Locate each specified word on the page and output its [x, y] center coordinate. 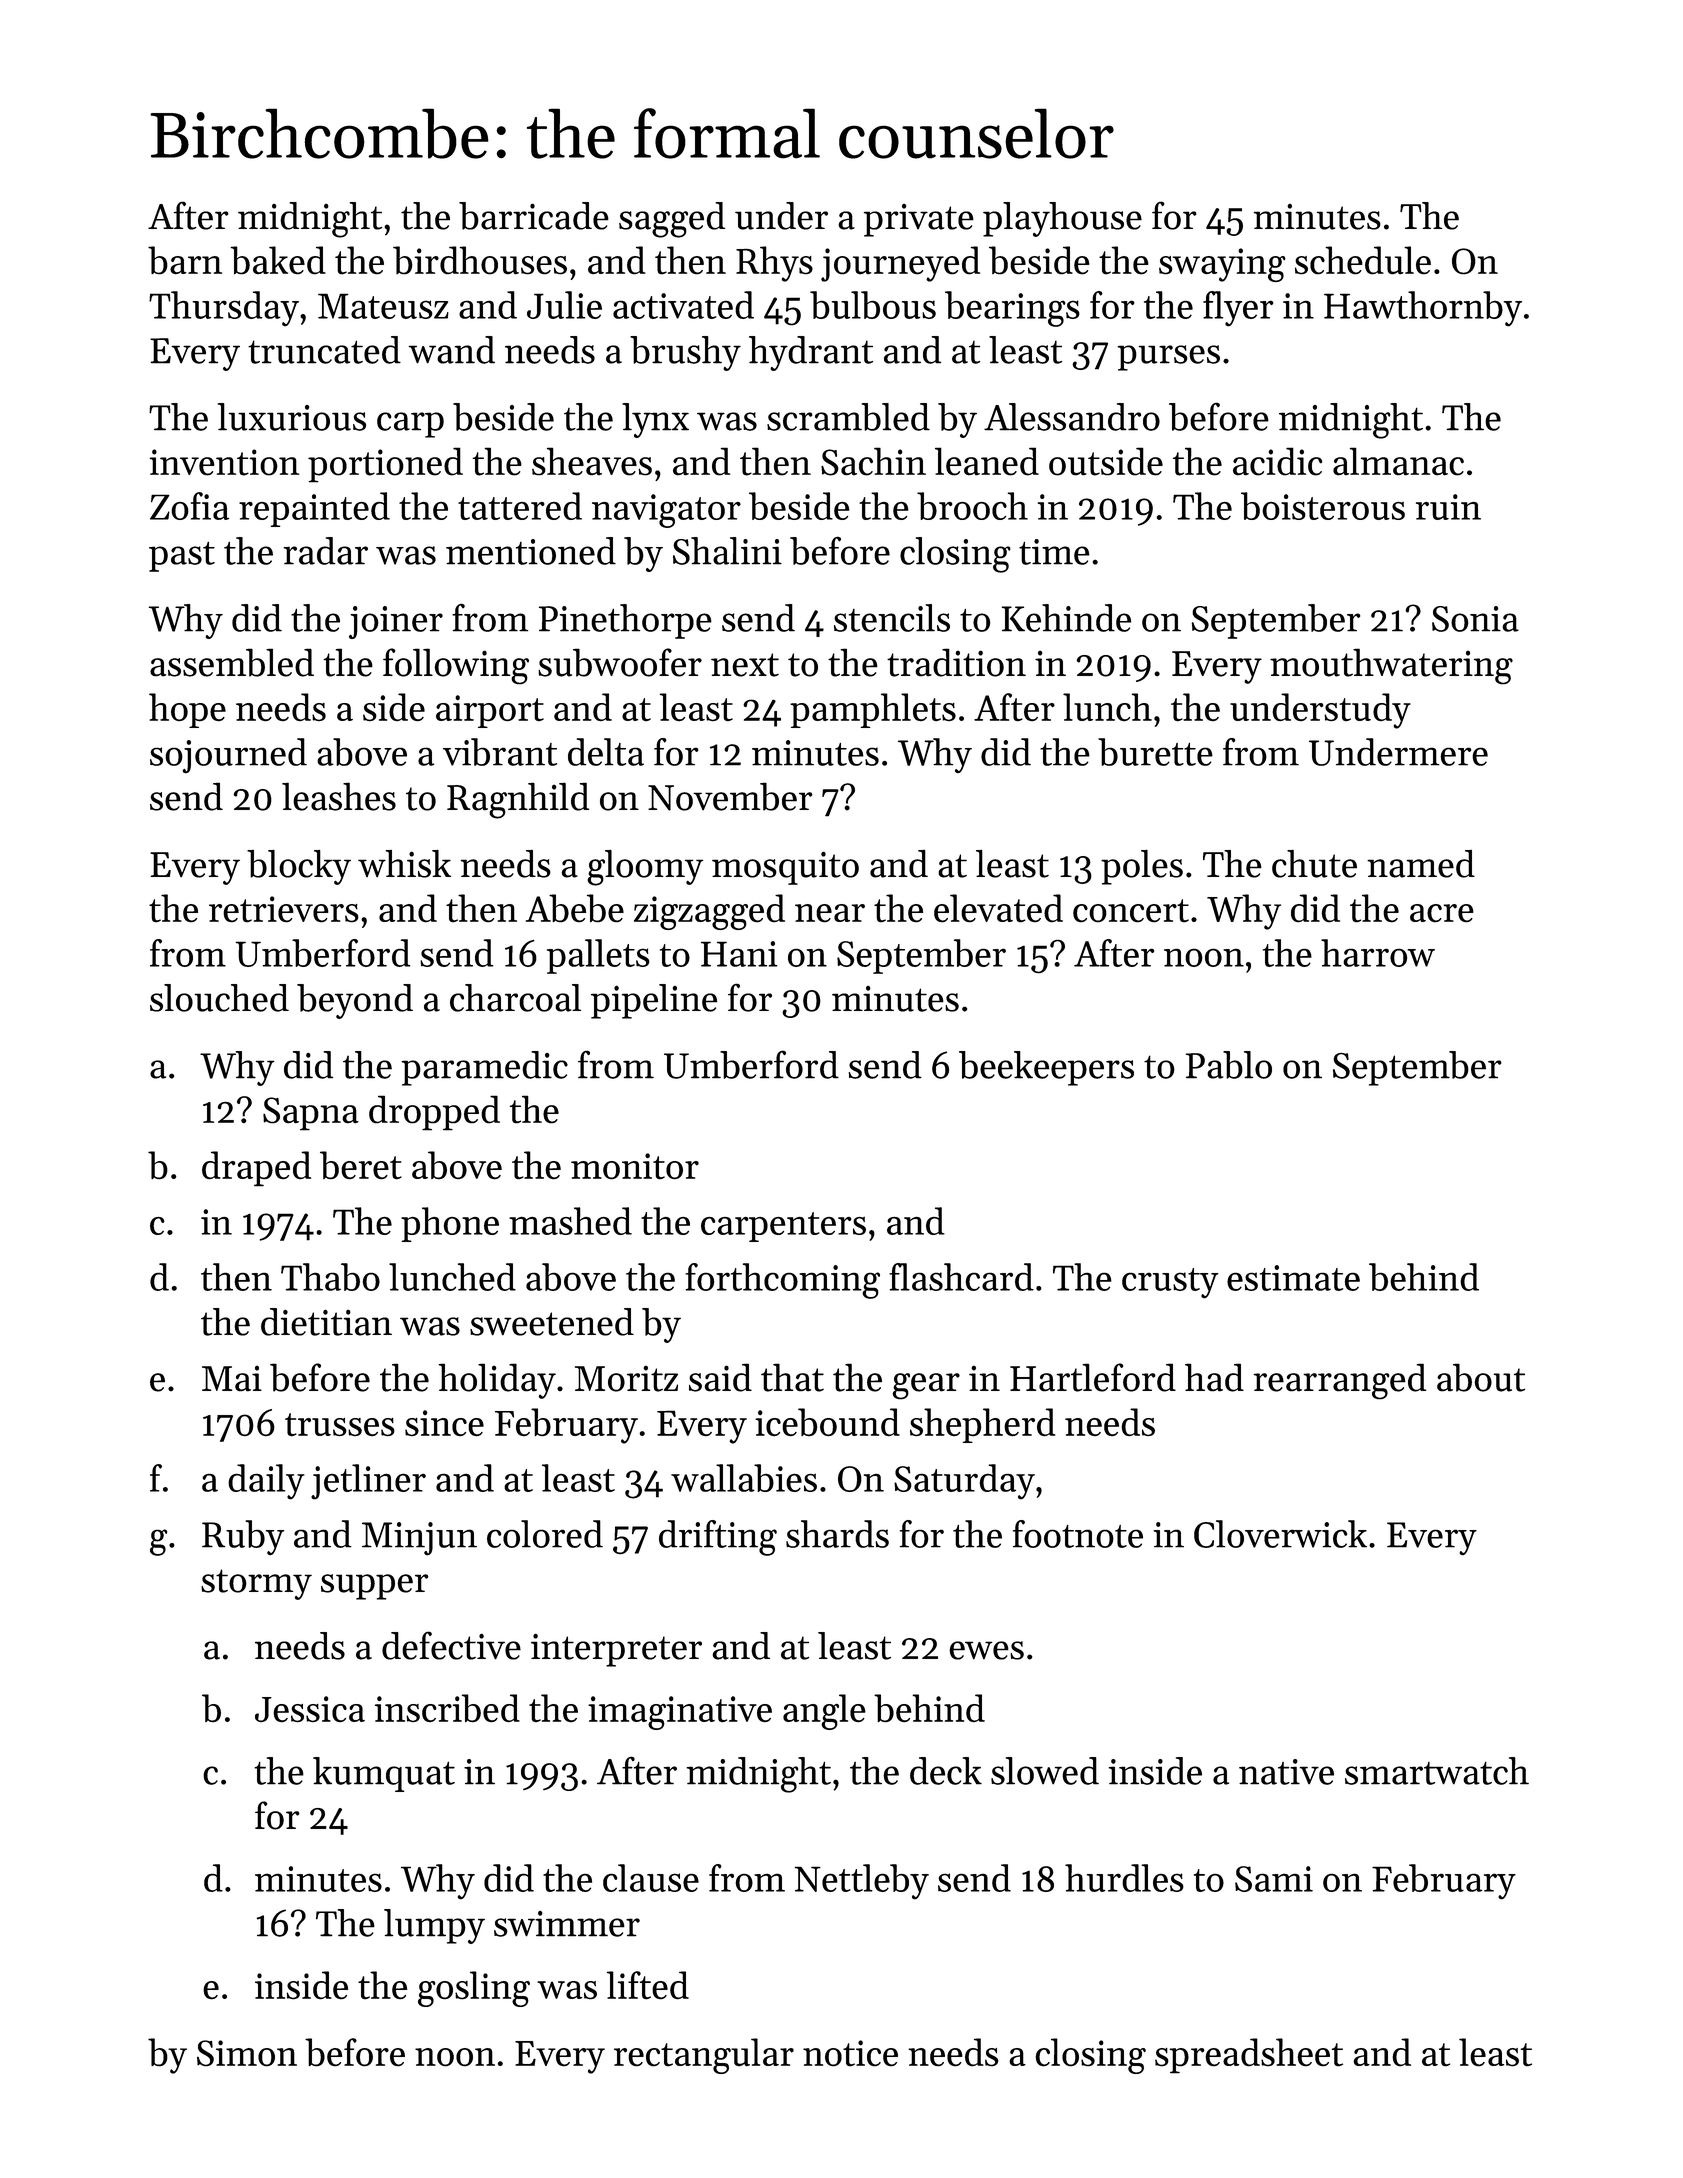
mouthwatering [1391, 666]
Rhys [774, 264]
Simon [247, 2053]
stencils [892, 618]
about [1481, 1377]
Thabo [330, 1277]
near [830, 913]
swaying [1222, 265]
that [792, 1377]
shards [837, 1534]
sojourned [228, 756]
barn [185, 260]
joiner [396, 622]
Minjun [419, 1538]
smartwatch [1437, 1771]
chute [1314, 864]
